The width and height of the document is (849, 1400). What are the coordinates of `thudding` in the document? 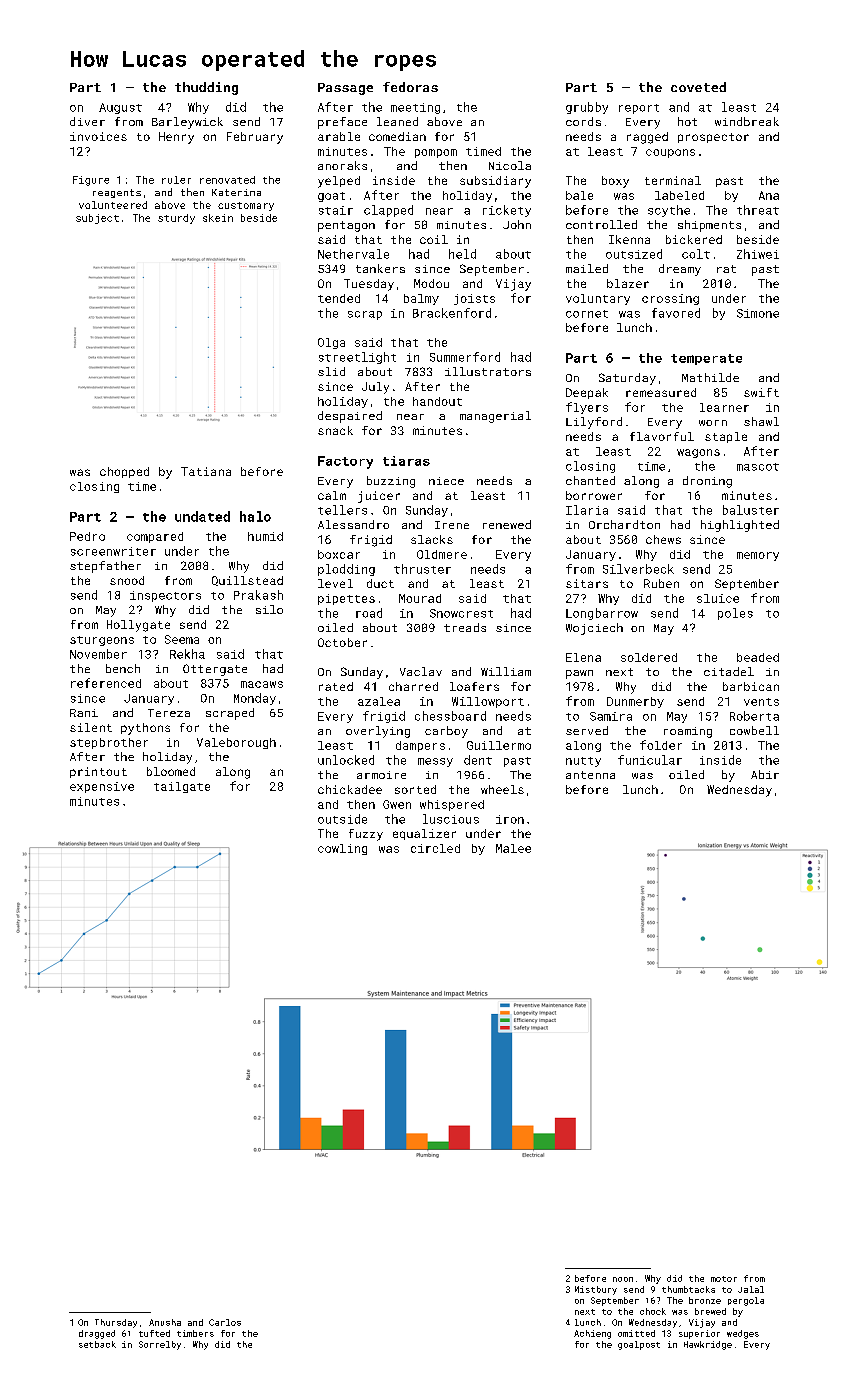 It's located at (206, 88).
